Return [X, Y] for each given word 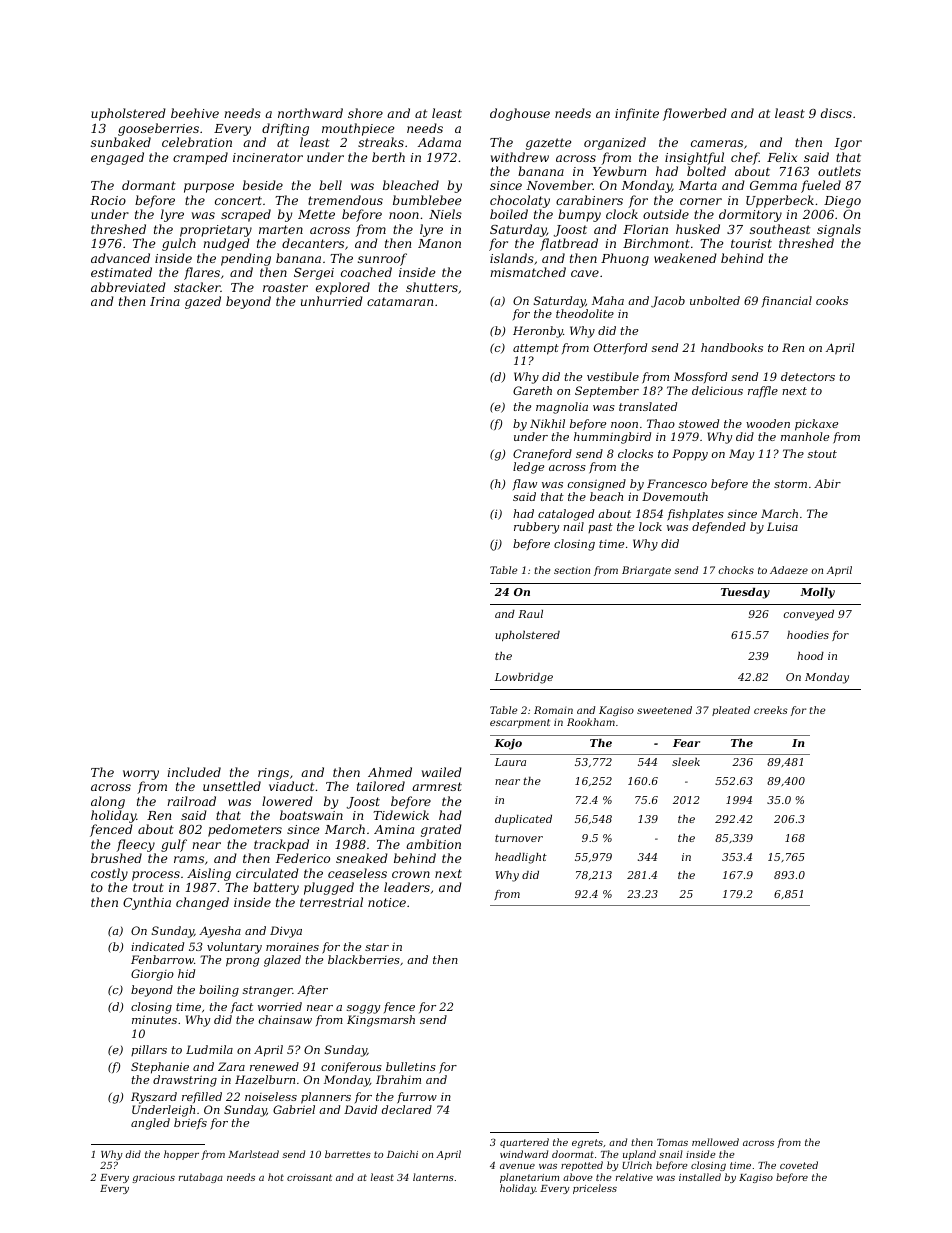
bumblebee [427, 200]
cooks [832, 300]
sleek [686, 762]
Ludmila [209, 1049]
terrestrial [331, 902]
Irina [165, 301]
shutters [432, 287]
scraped [246, 215]
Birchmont [656, 243]
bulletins [411, 1066]
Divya [286, 932]
